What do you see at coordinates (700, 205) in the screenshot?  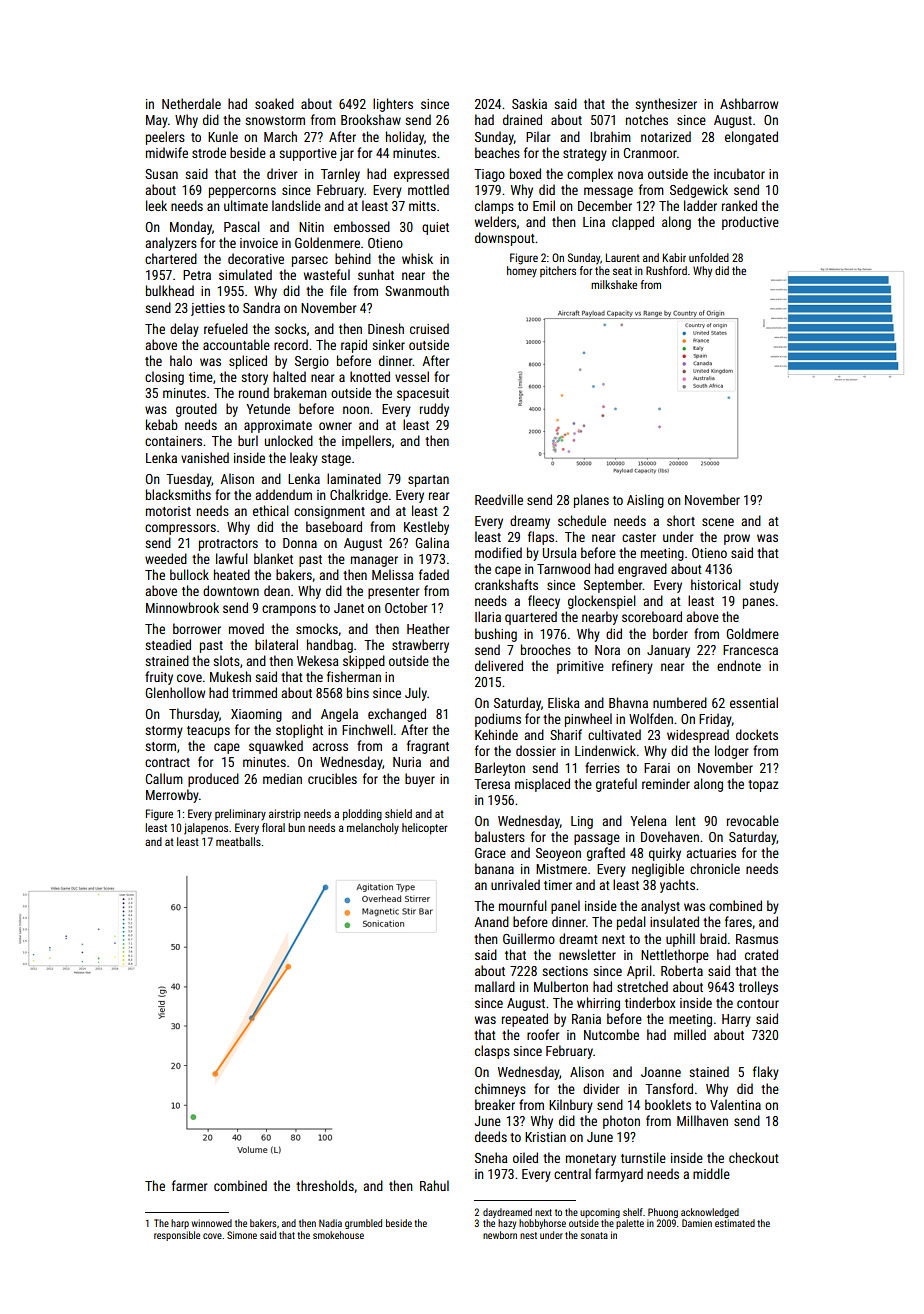 I see `ladder` at bounding box center [700, 205].
